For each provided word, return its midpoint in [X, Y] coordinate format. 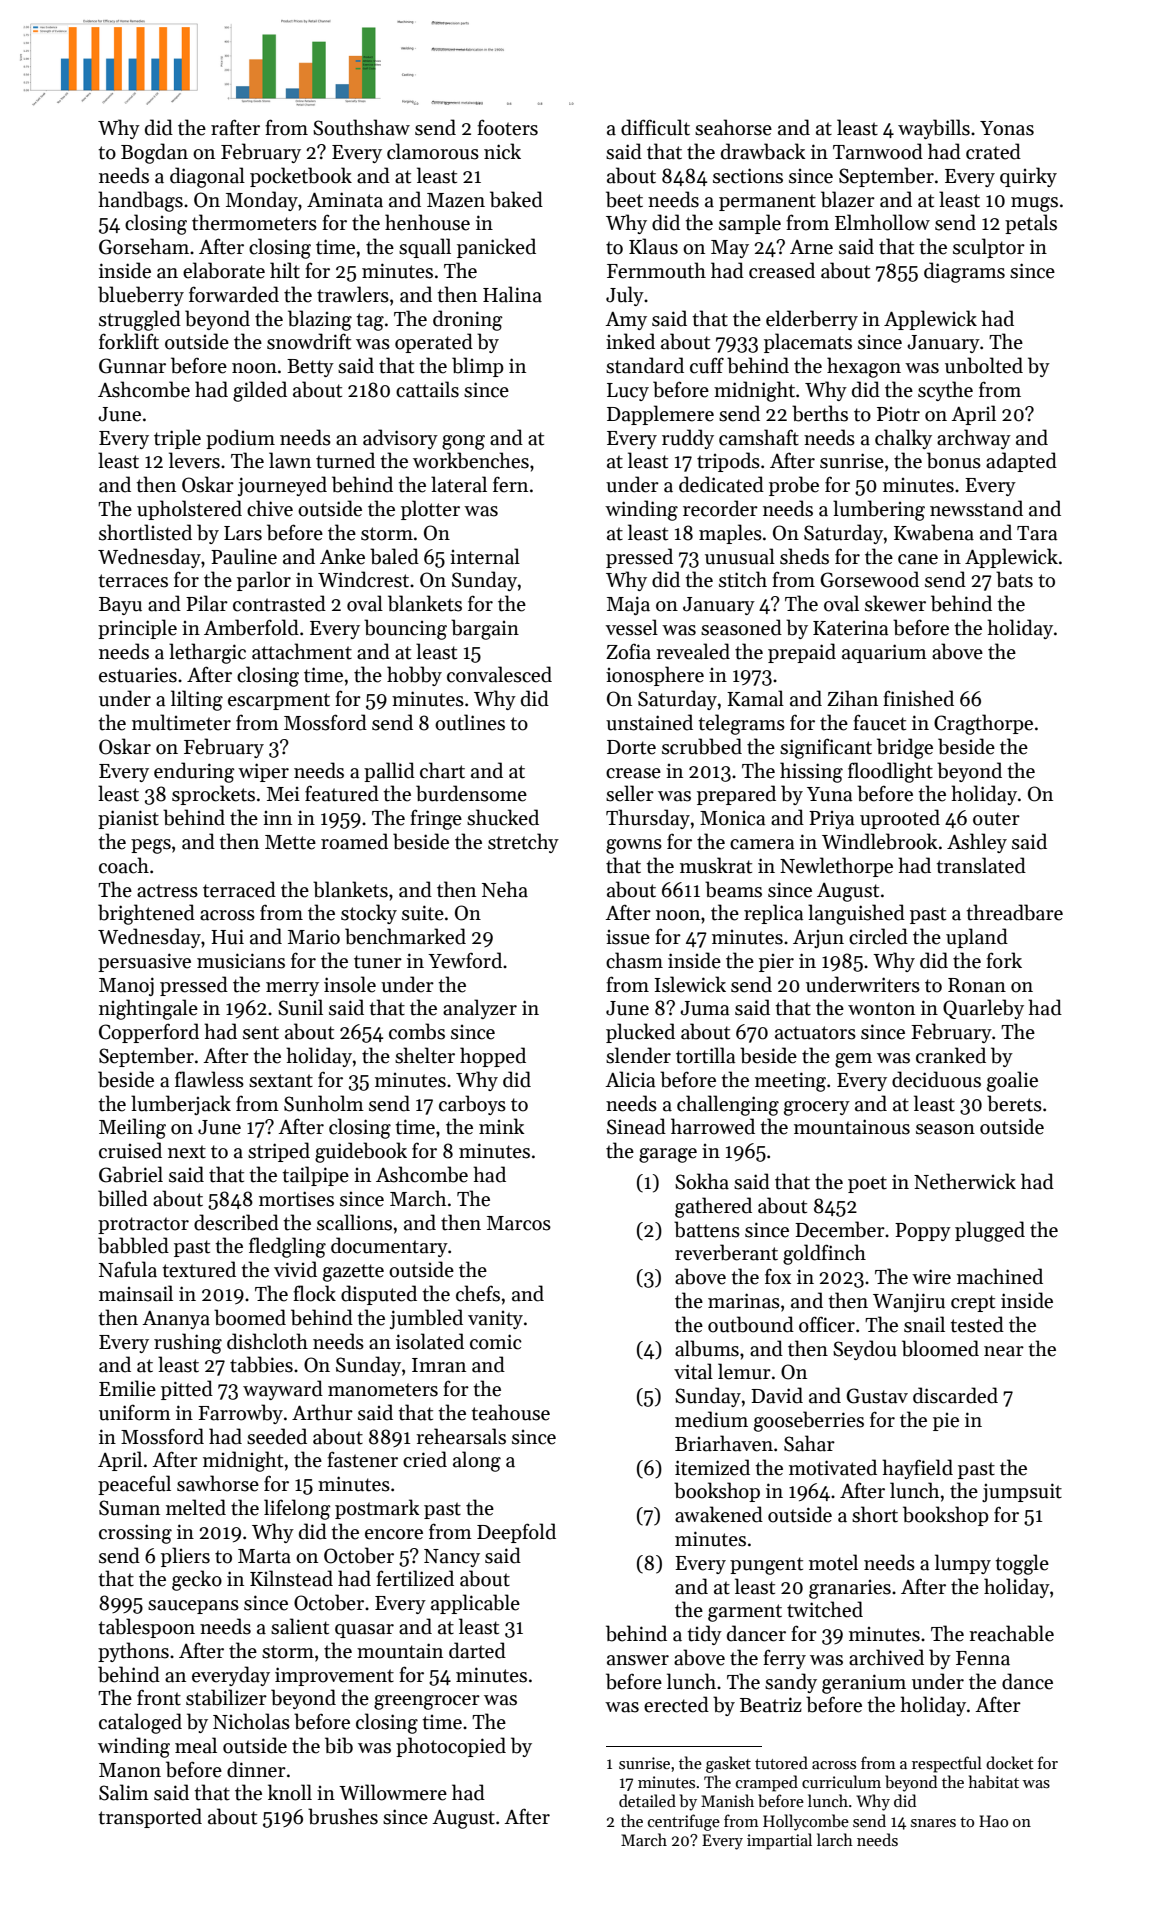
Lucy [628, 392]
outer [996, 819]
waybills [934, 129]
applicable [475, 1604]
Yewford [465, 960]
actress [167, 891]
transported [150, 1818]
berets [1014, 1103]
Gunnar [132, 366]
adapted [1021, 462]
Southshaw [361, 127]
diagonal [207, 177]
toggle [1022, 1564]
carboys [472, 1105]
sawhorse [218, 1483]
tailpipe [315, 1176]
